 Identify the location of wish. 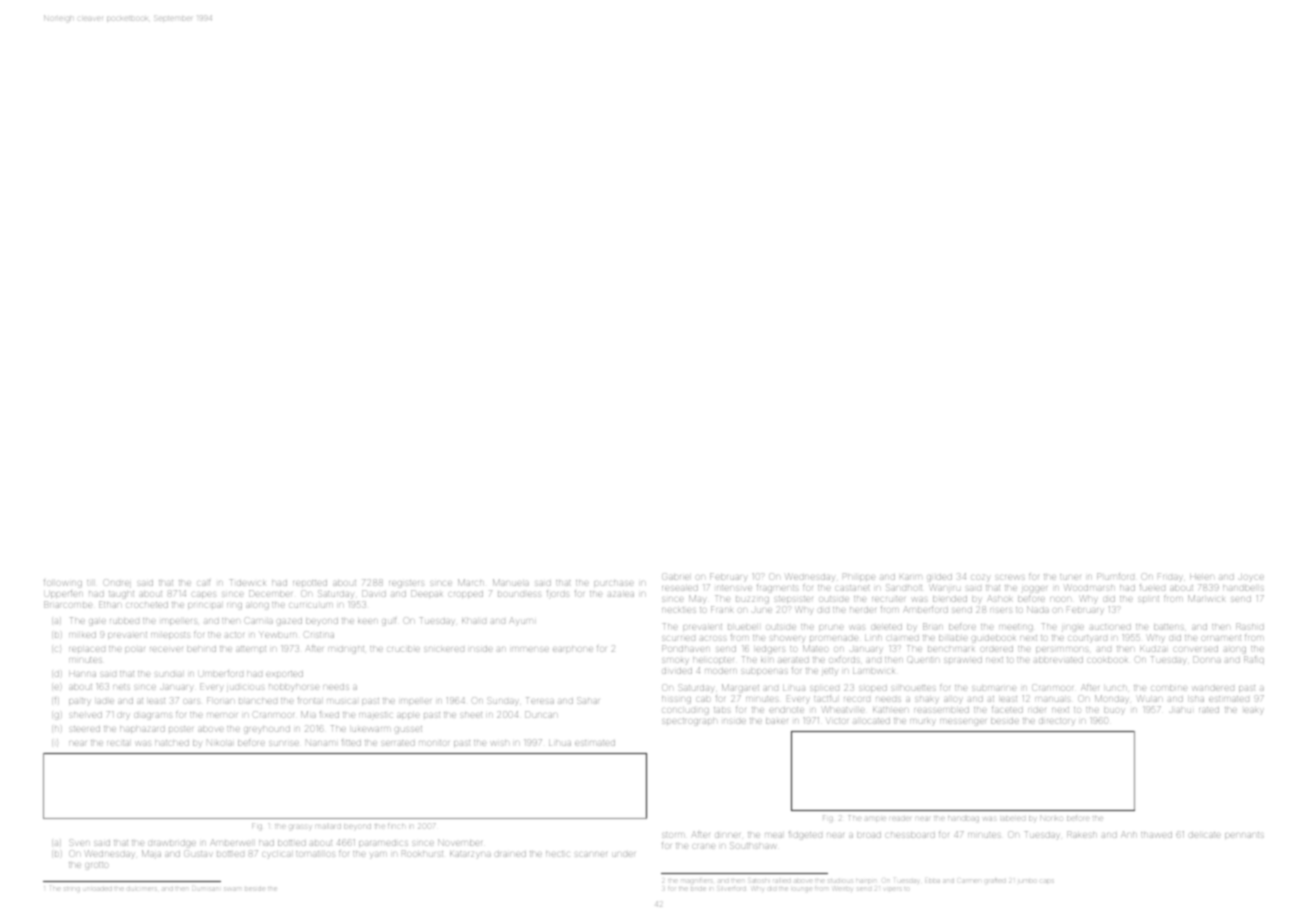
(500, 743).
